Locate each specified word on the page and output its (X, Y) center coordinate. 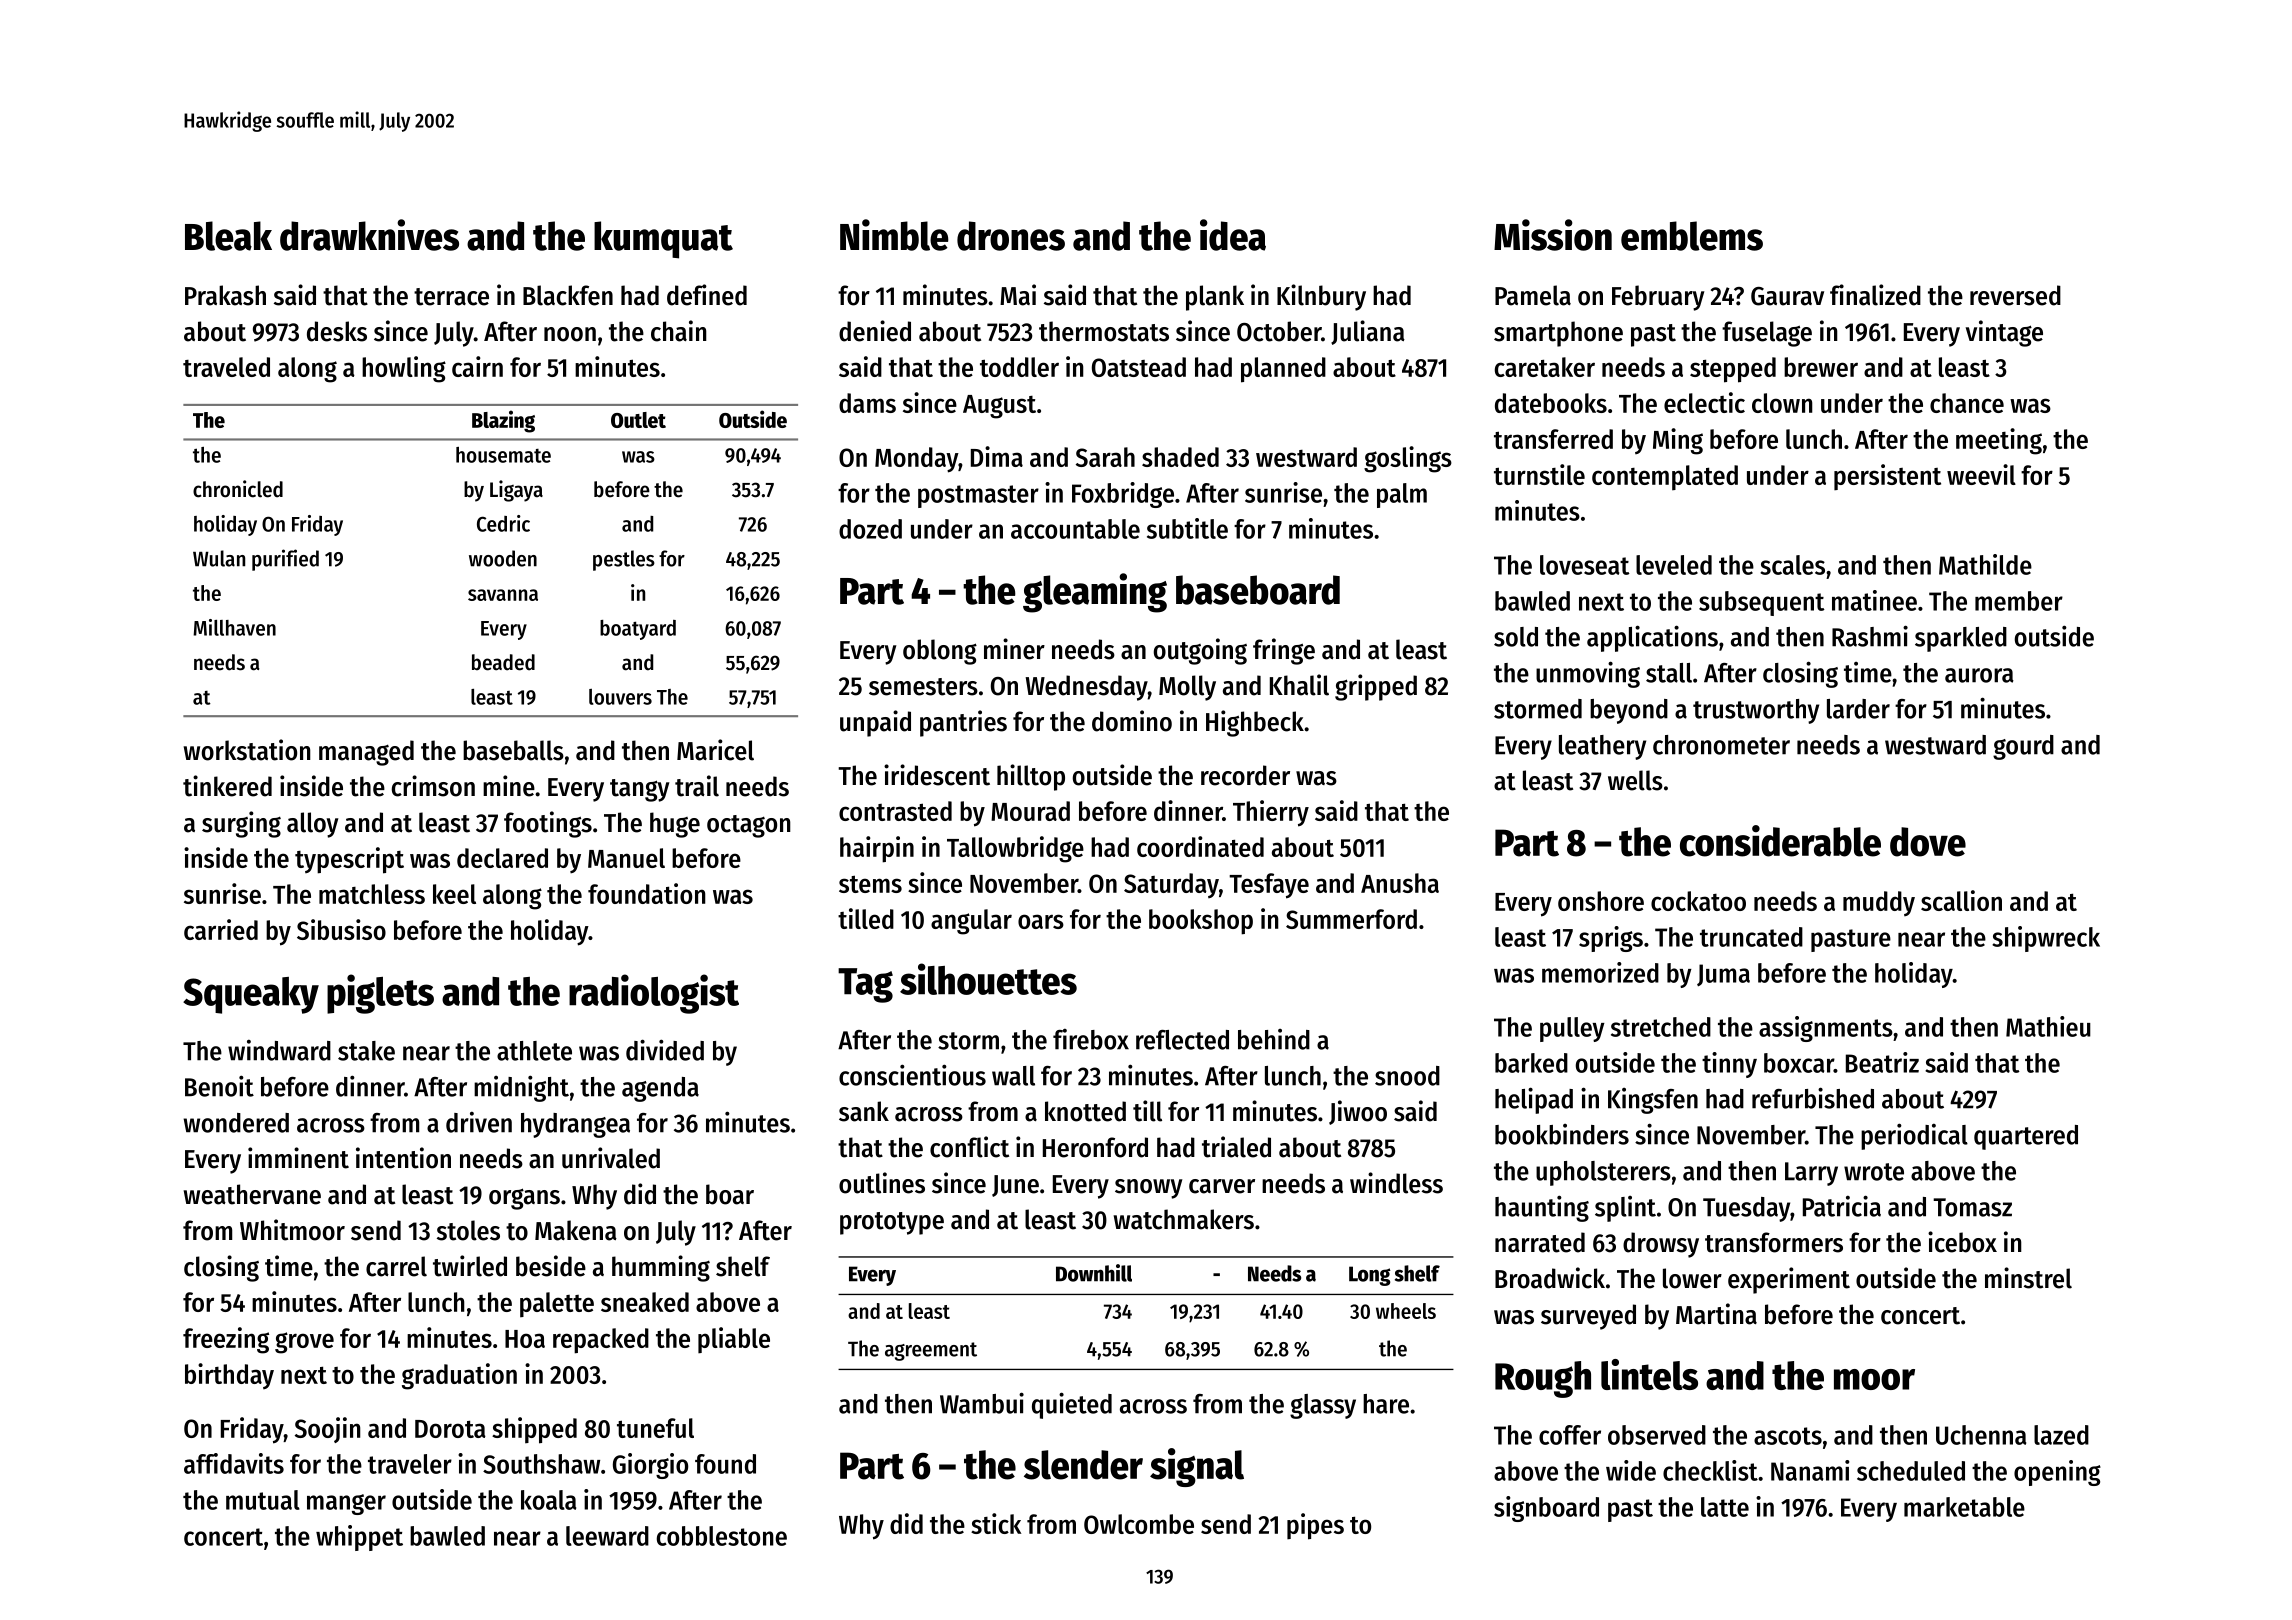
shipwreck (2046, 939)
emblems (1692, 236)
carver (1222, 1186)
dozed (870, 529)
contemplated (1665, 478)
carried (221, 929)
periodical (1914, 1136)
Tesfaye (1269, 886)
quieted (1072, 1405)
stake (366, 1051)
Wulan (219, 558)
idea (1233, 235)
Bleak (228, 236)
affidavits (234, 1463)
